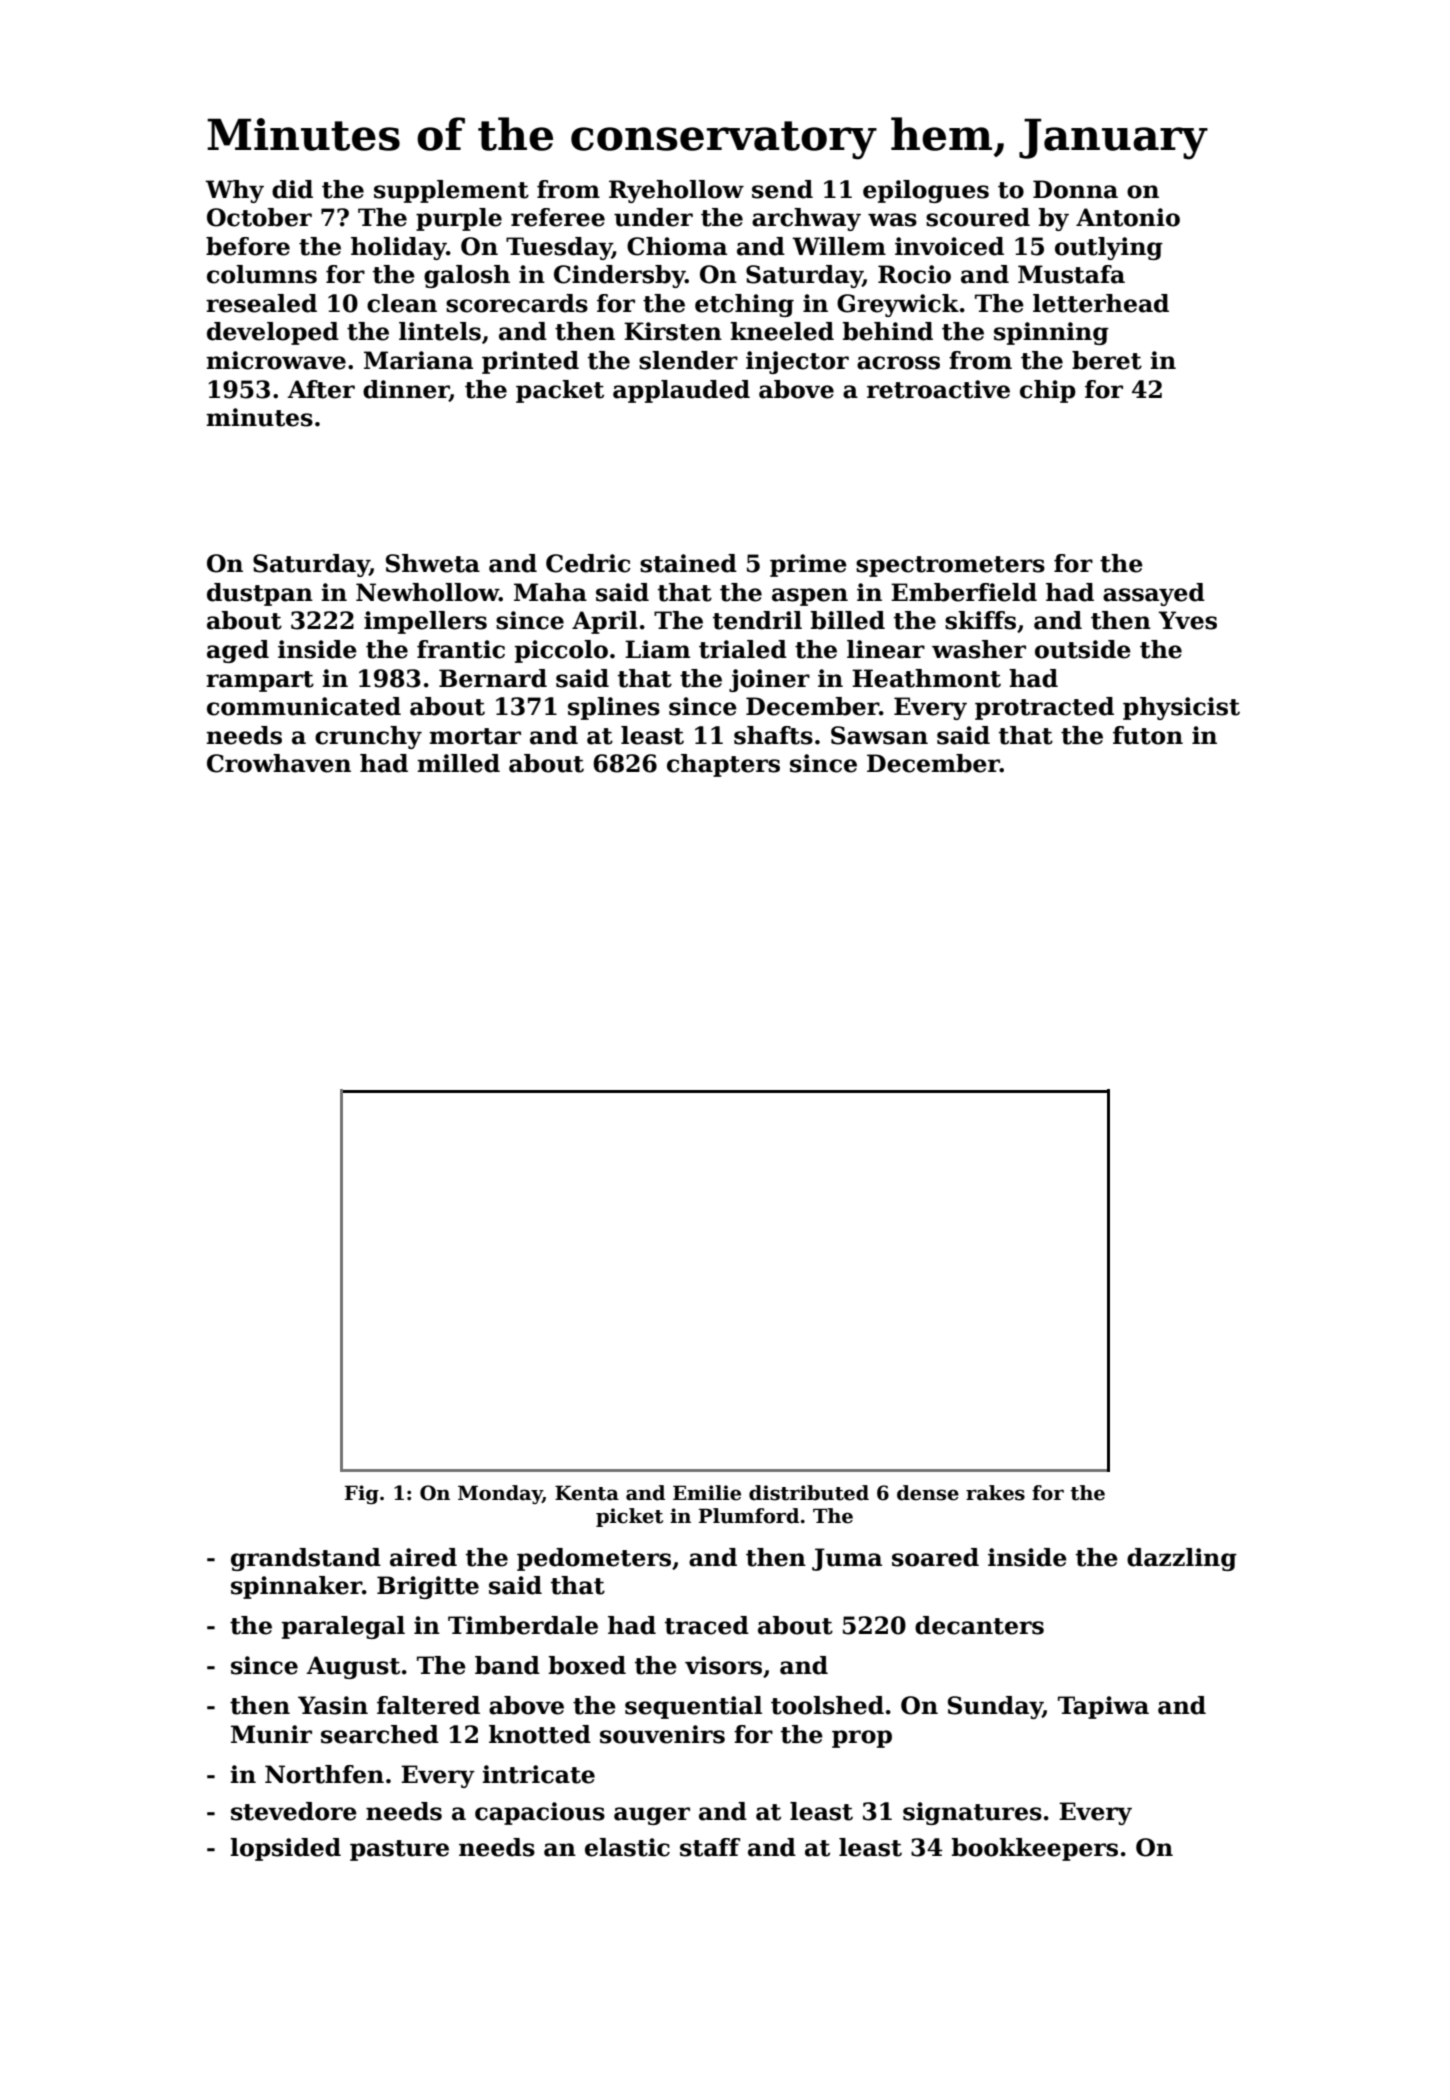 The width and height of the document is (1450, 2100). What do you see at coordinates (723, 765) in the document?
I see `chapters` at bounding box center [723, 765].
